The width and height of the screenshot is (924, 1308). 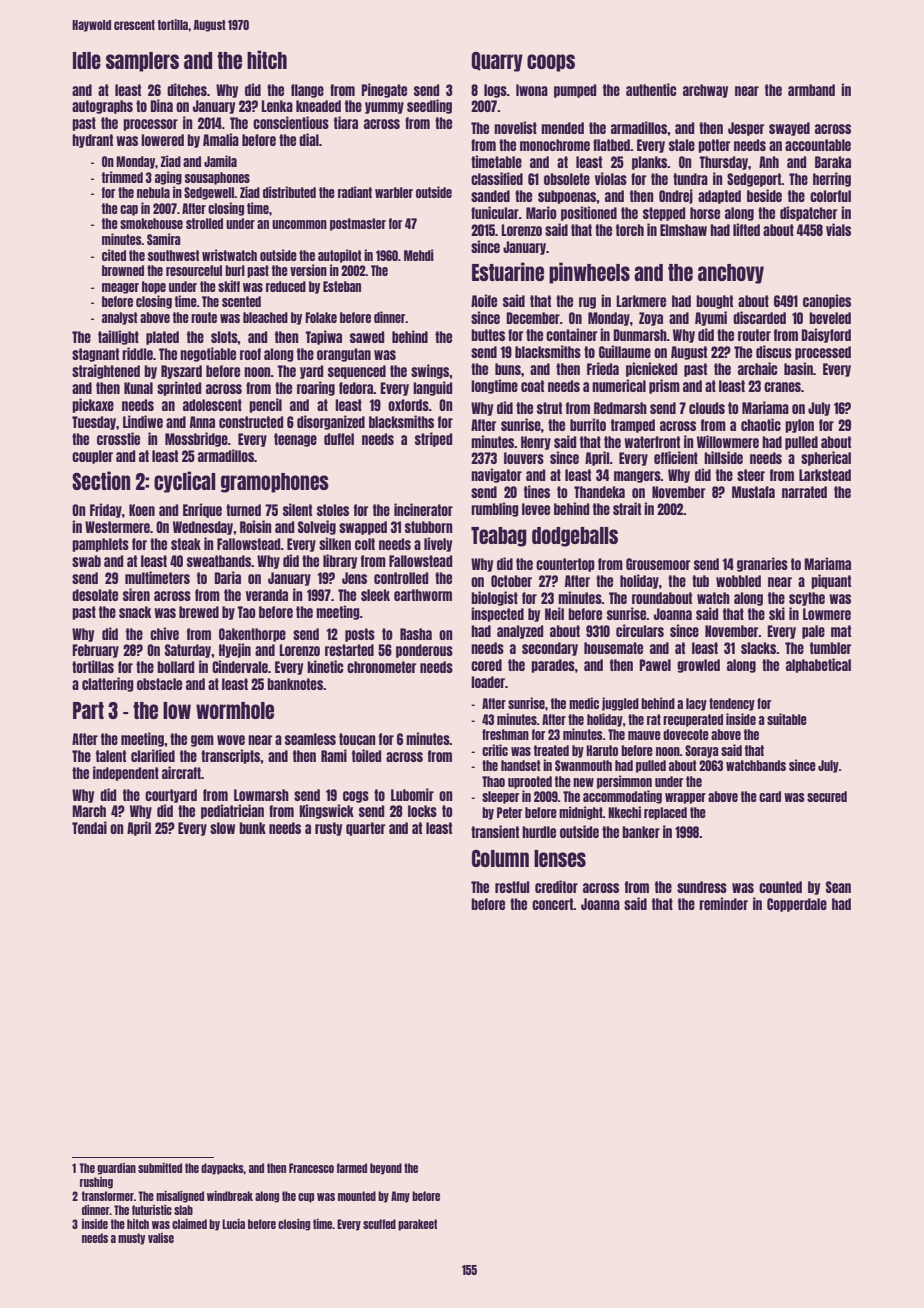 I want to click on parakeet, so click(x=417, y=1225).
